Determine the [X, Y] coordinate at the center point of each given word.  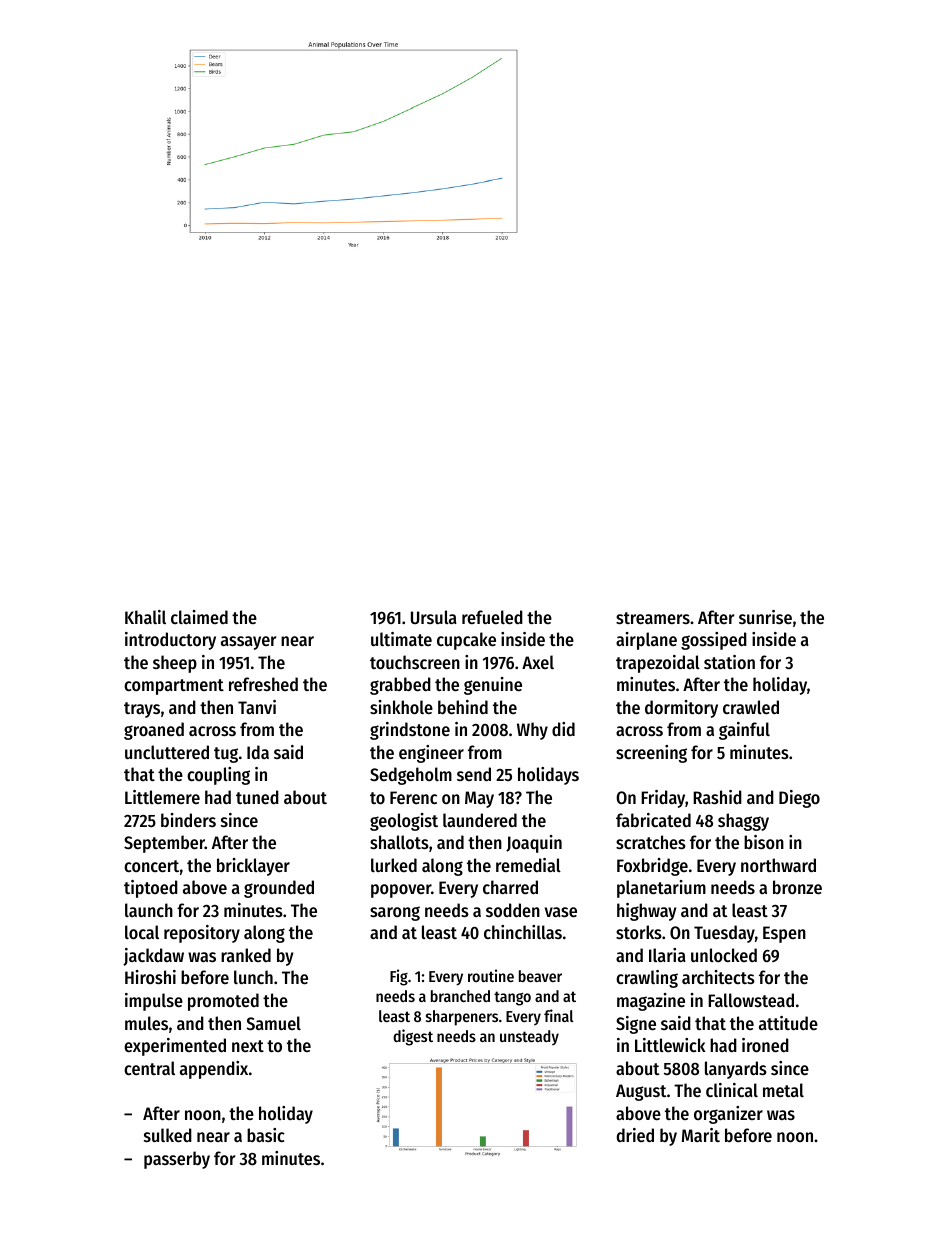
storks [639, 932]
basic [266, 1135]
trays [142, 710]
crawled [751, 707]
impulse [154, 1002]
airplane [646, 641]
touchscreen [415, 662]
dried [635, 1135]
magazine [651, 1002]
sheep [175, 664]
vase [561, 912]
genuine [493, 686]
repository [202, 934]
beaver [540, 976]
